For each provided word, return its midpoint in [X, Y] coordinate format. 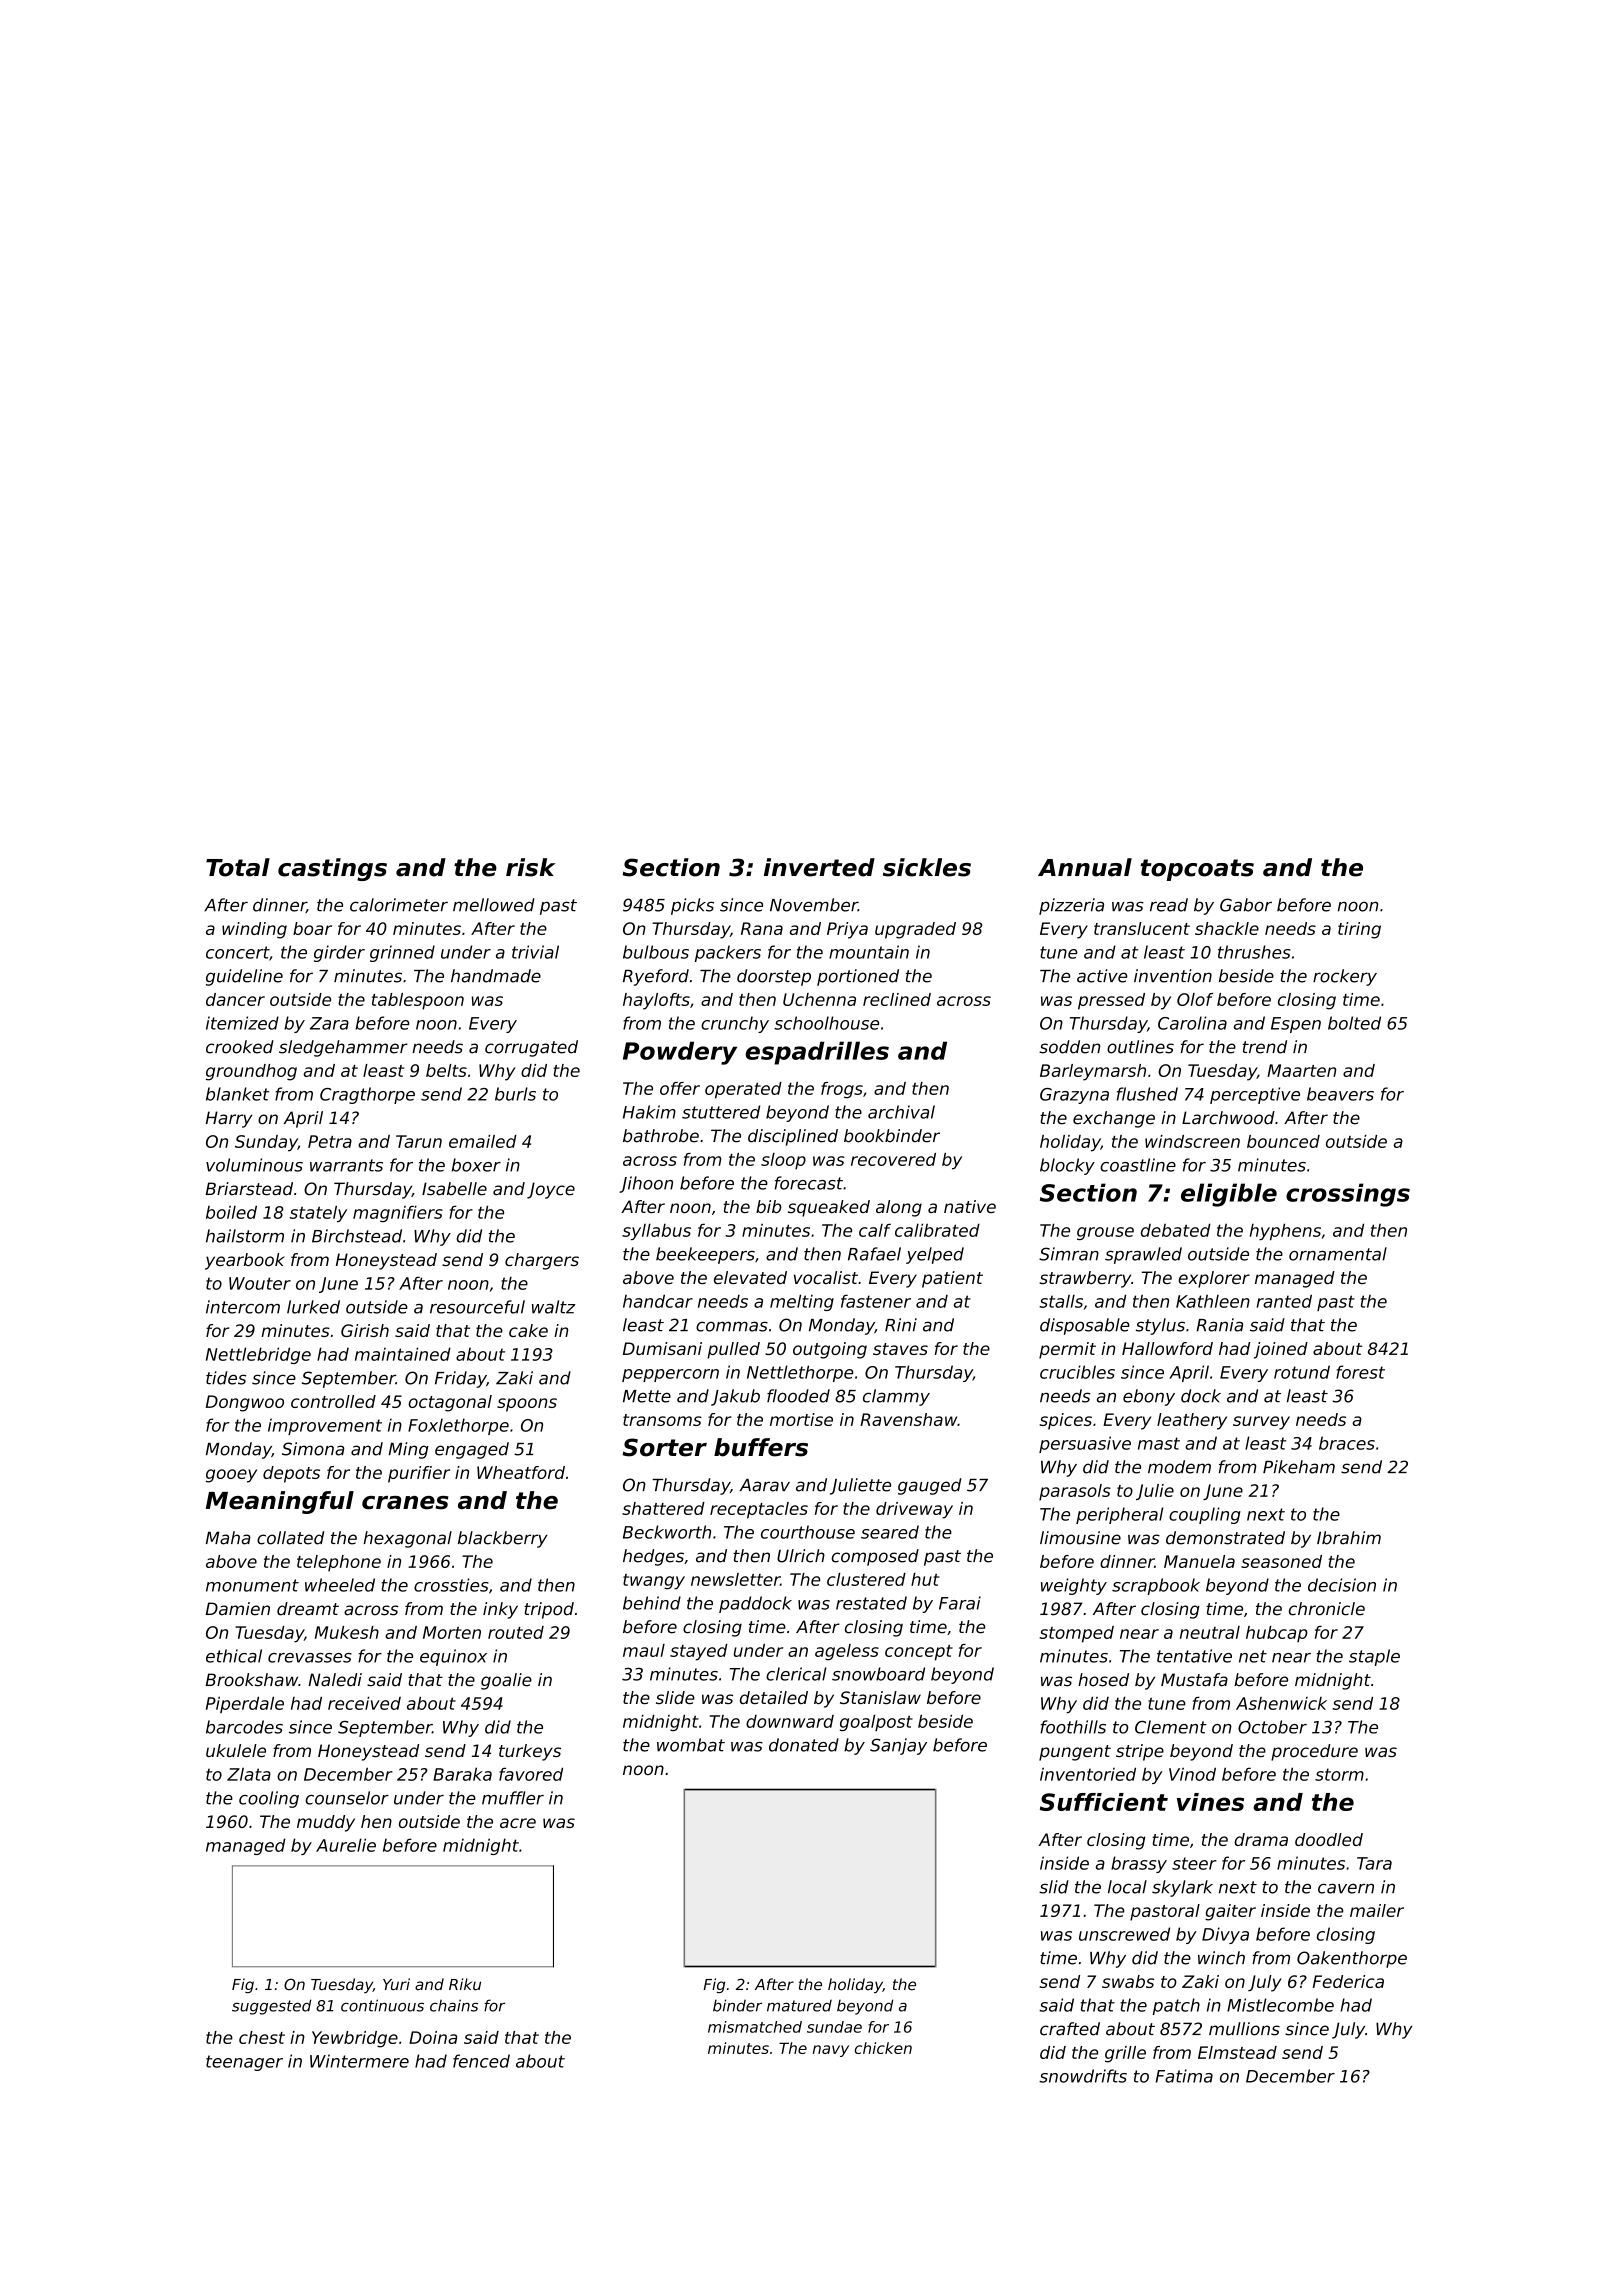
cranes [405, 1503]
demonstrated [1225, 1538]
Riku [465, 1984]
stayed [699, 1652]
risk [530, 867]
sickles [927, 867]
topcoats [1197, 870]
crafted [1070, 2029]
